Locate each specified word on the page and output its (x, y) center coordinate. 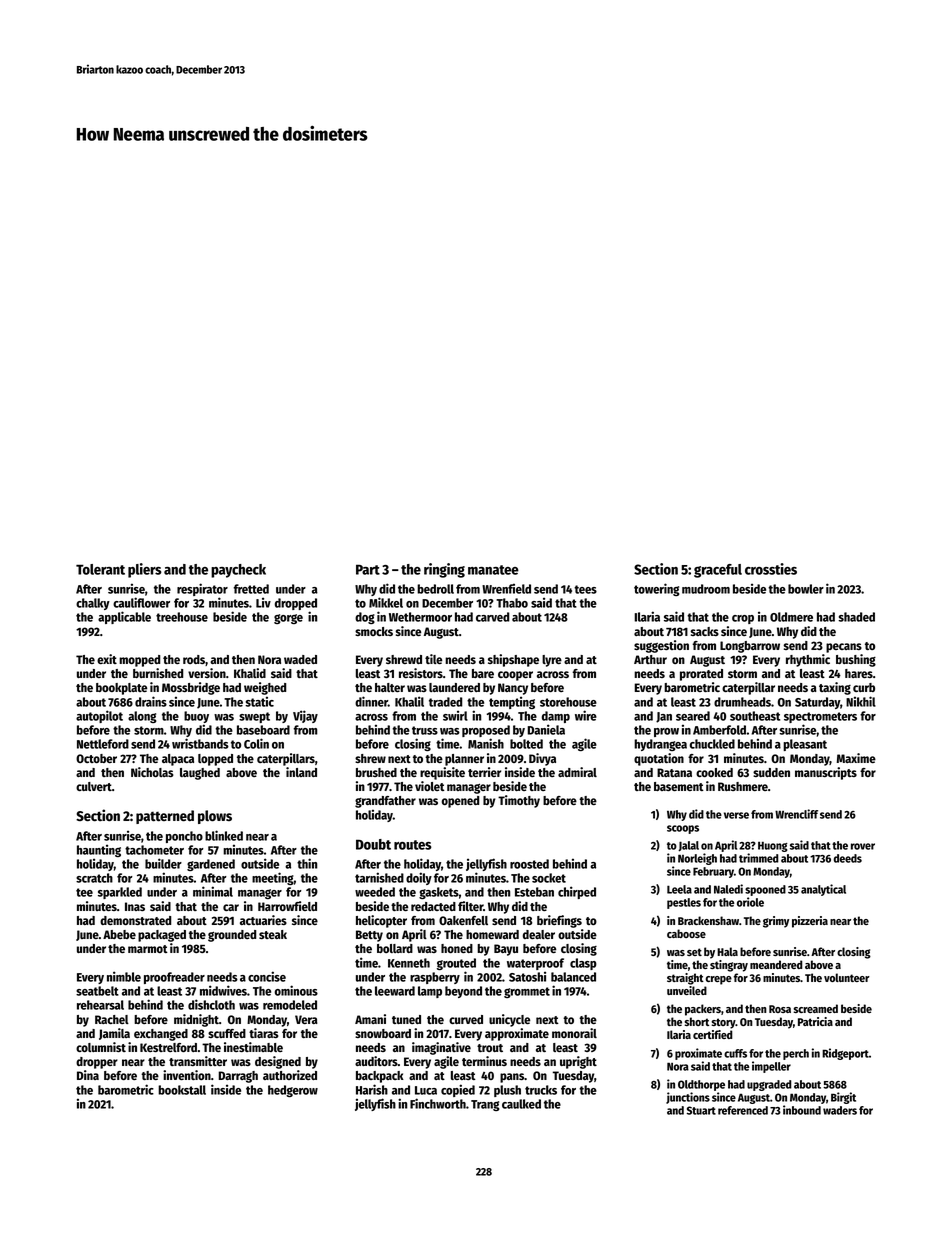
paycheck (238, 571)
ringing (444, 570)
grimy (776, 922)
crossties (771, 569)
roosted (529, 864)
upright (578, 1062)
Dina (88, 1075)
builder (163, 863)
